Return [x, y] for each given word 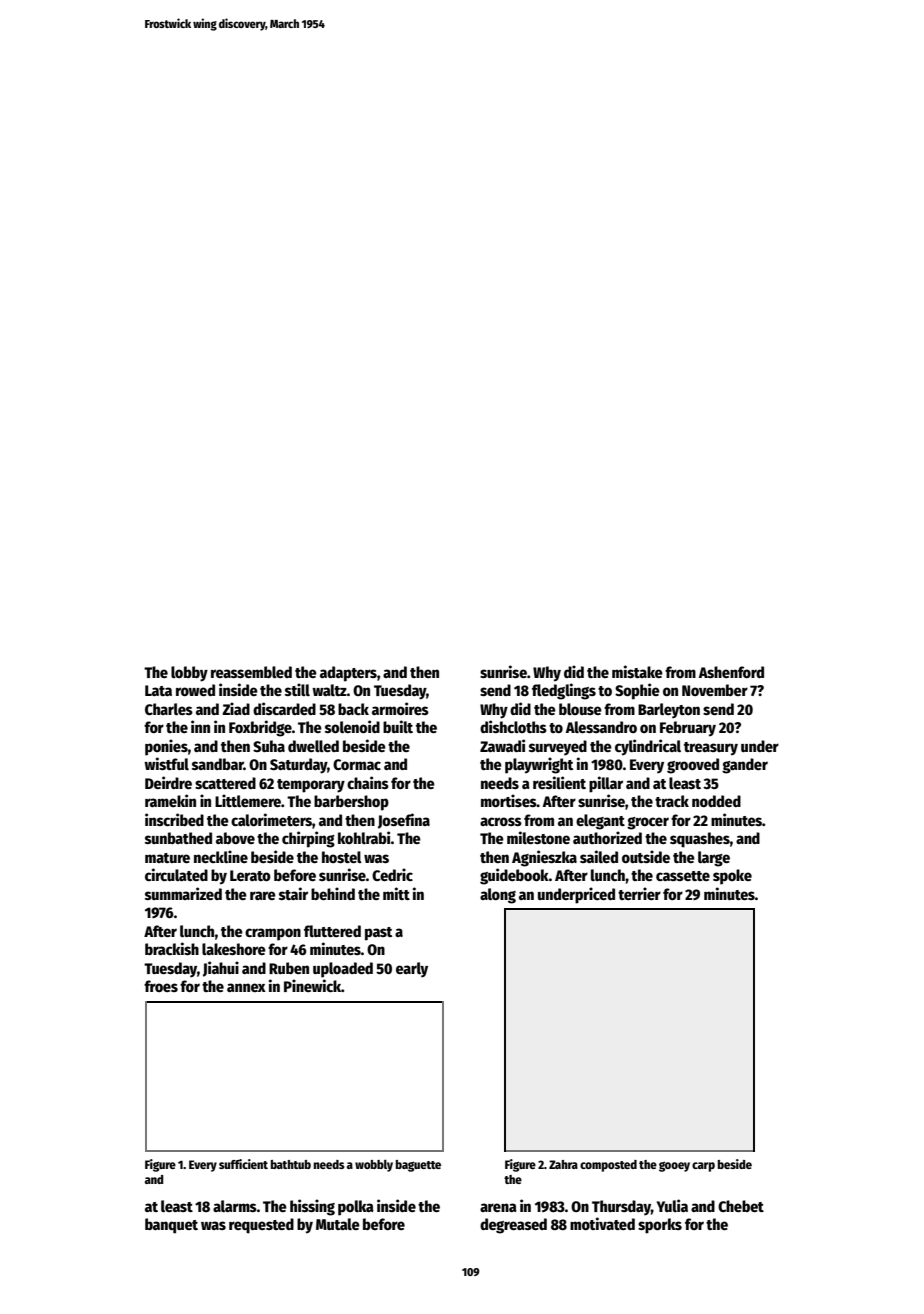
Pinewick [312, 985]
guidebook [514, 876]
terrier [639, 893]
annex [246, 987]
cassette [683, 876]
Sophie [637, 691]
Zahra [563, 1164]
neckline [221, 856]
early [412, 970]
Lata [158, 690]
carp [703, 1167]
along [498, 896]
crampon [273, 934]
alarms [235, 1206]
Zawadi [502, 745]
